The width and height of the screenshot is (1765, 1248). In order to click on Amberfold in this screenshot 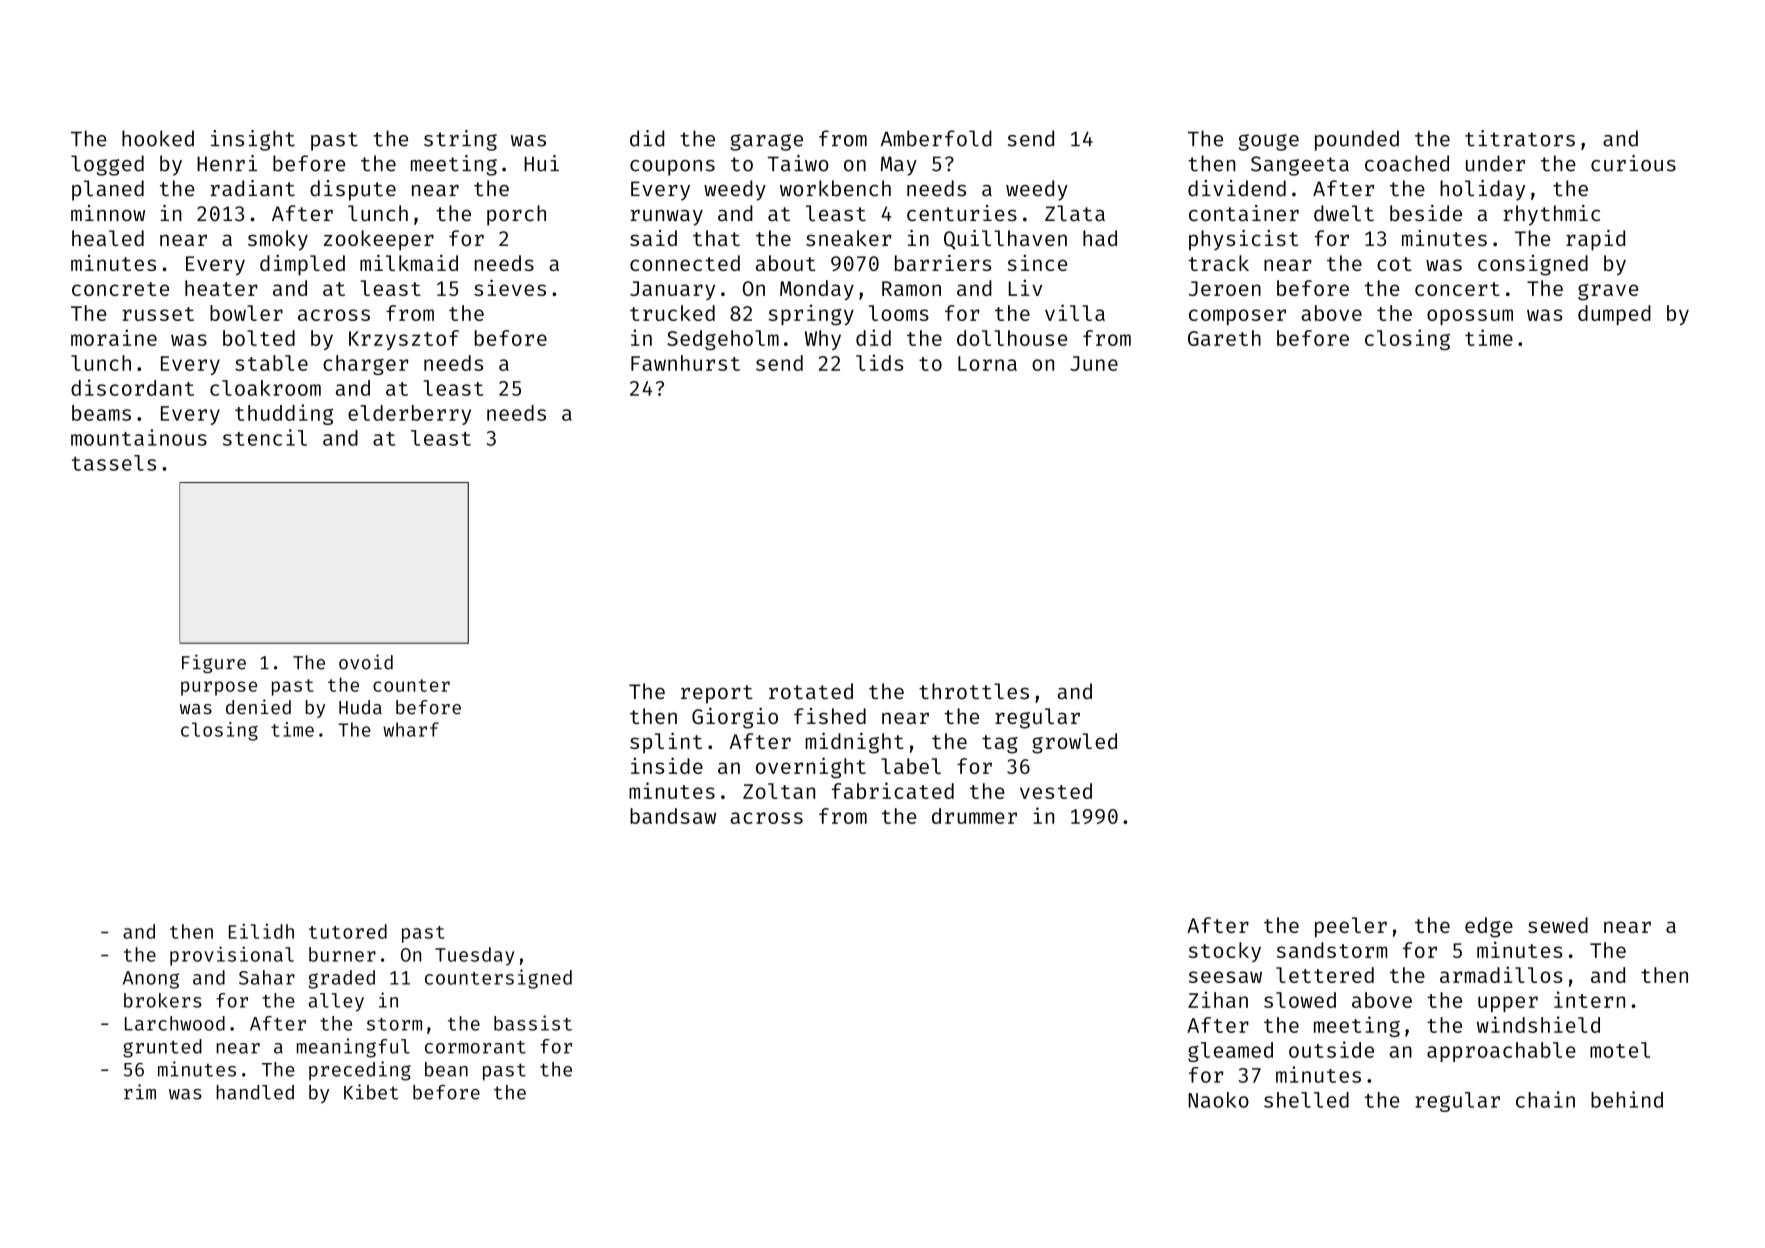, I will do `click(936, 138)`.
